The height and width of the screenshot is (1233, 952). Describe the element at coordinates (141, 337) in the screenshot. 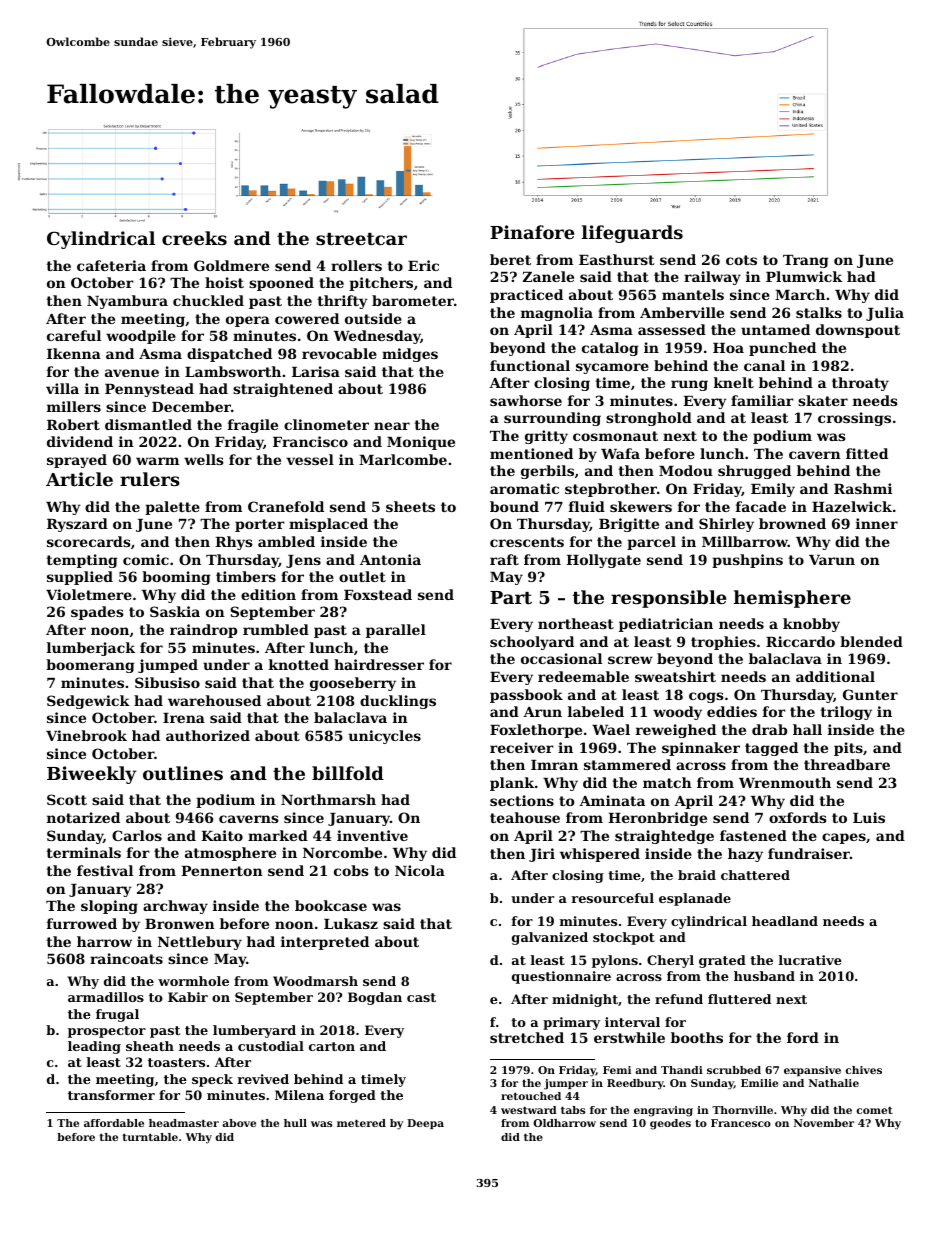

I see `woodpile` at that location.
